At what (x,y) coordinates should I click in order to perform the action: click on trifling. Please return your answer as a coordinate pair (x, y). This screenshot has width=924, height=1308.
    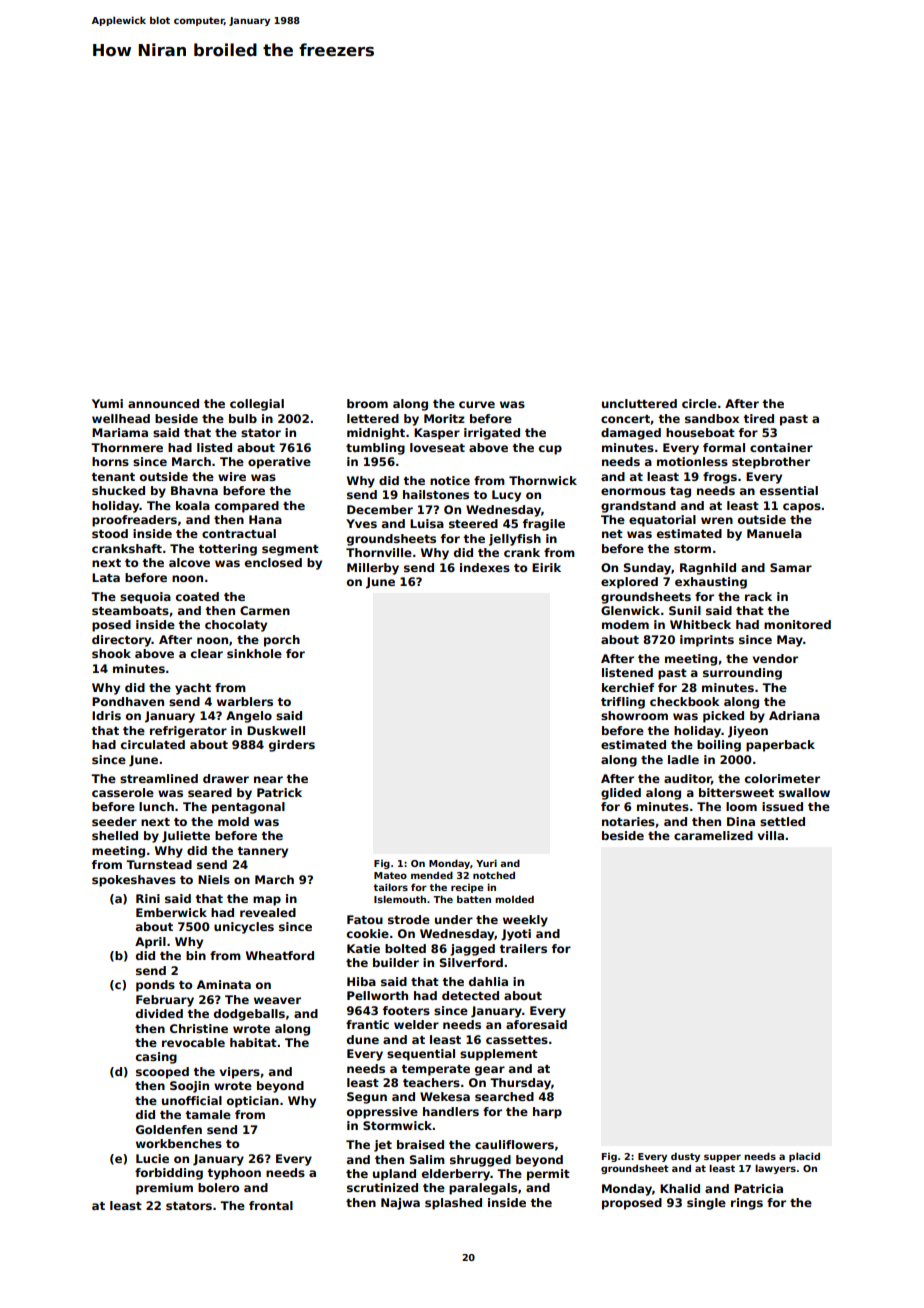
    Looking at the image, I should click on (623, 703).
